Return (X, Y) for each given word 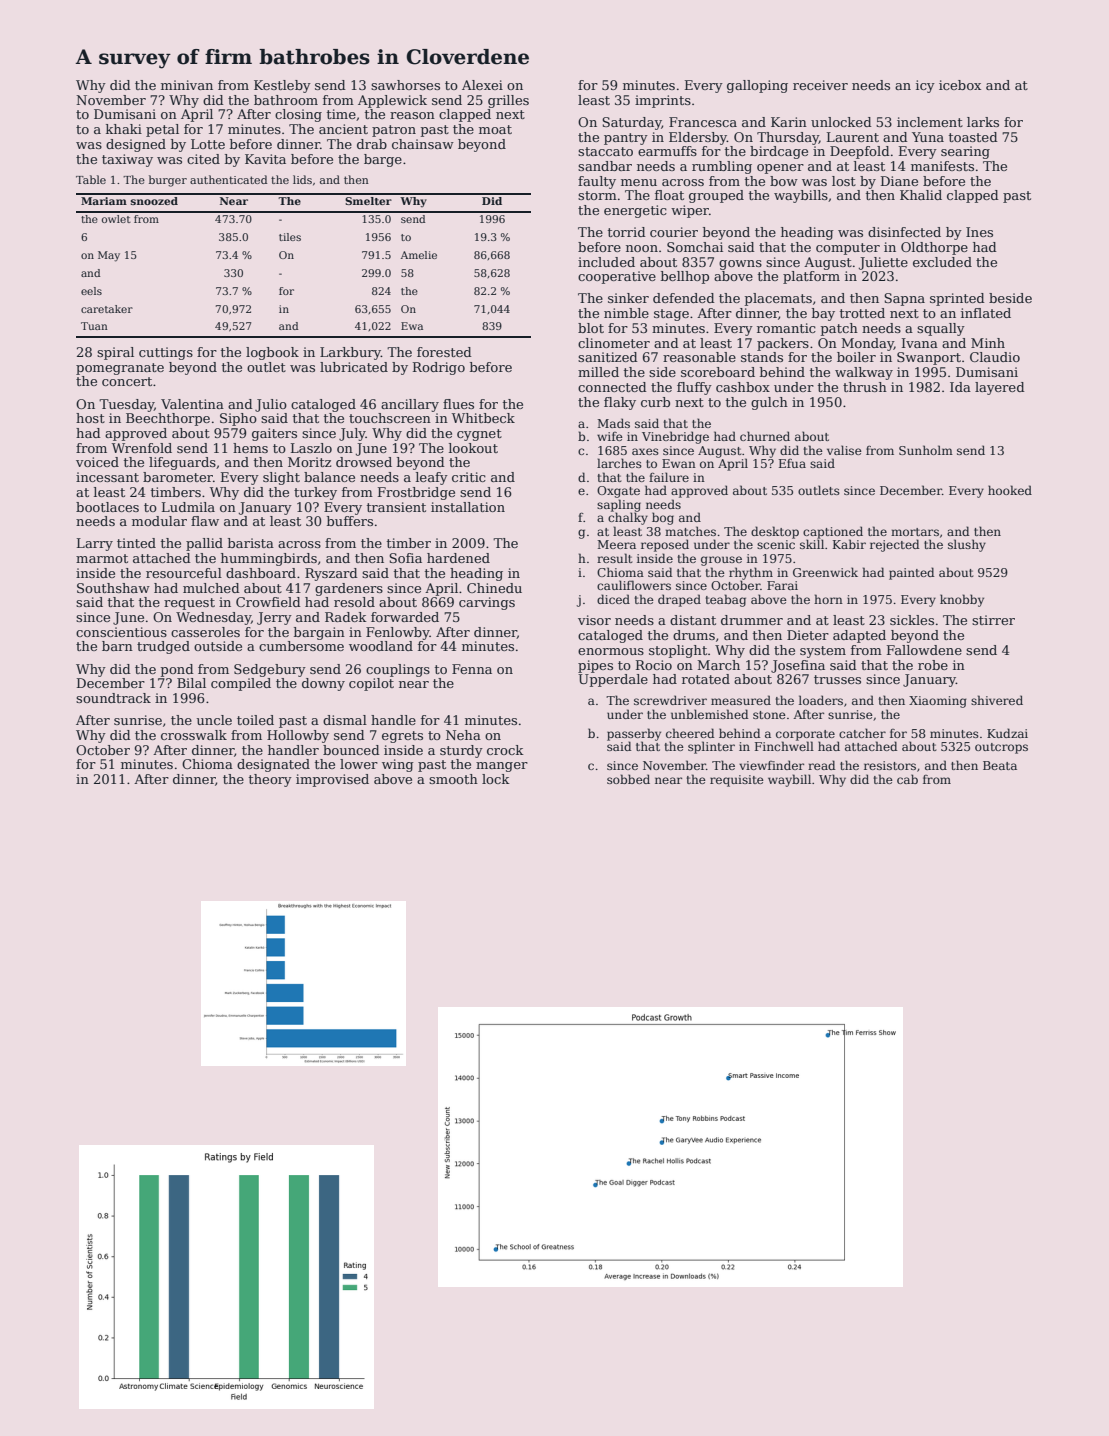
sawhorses (405, 85)
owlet (116, 219)
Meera (616, 544)
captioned (833, 532)
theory (270, 780)
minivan (187, 85)
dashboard (261, 573)
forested (444, 352)
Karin (789, 122)
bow (784, 181)
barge (383, 160)
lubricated (354, 367)
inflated (986, 313)
